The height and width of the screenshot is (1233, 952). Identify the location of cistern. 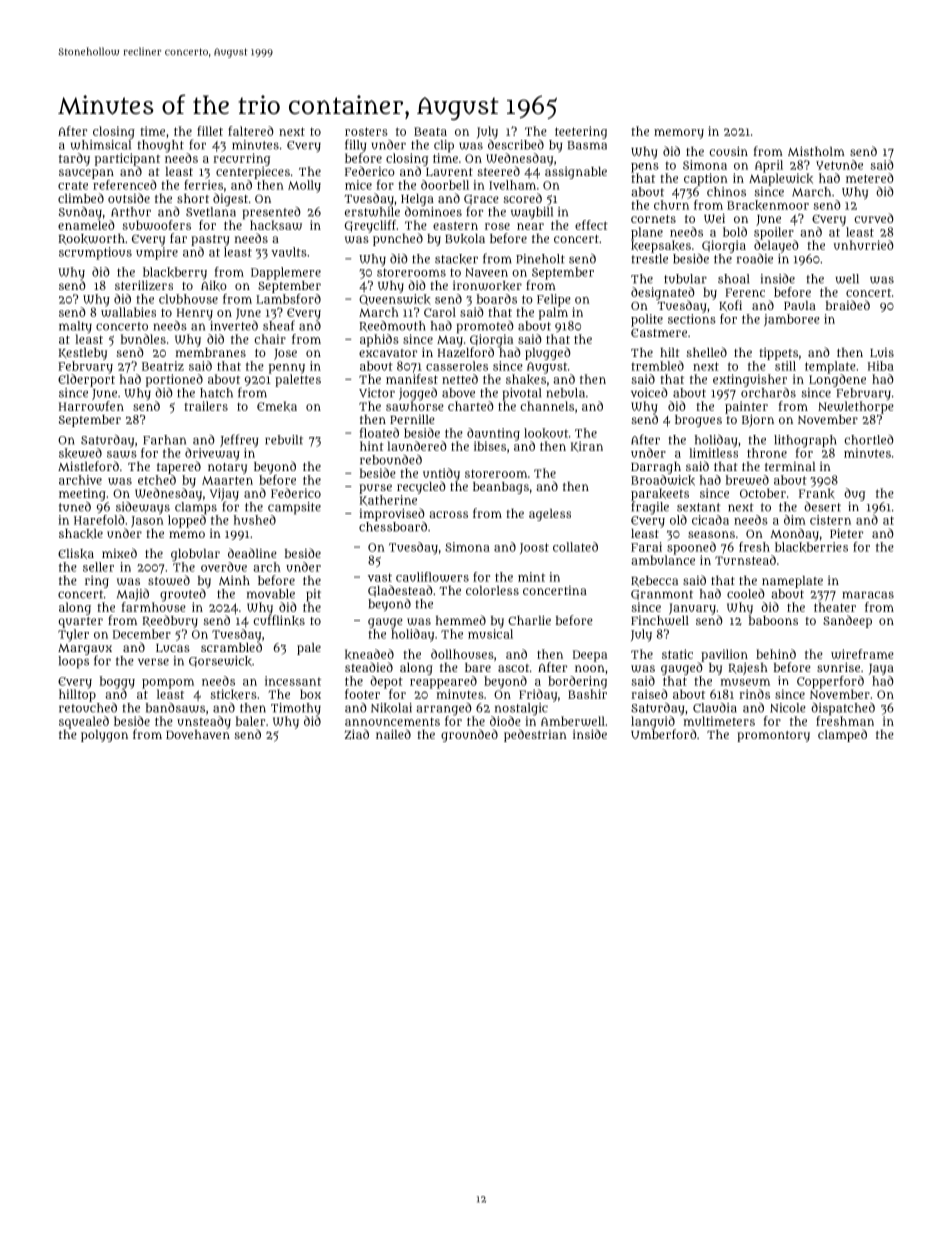
(830, 520).
